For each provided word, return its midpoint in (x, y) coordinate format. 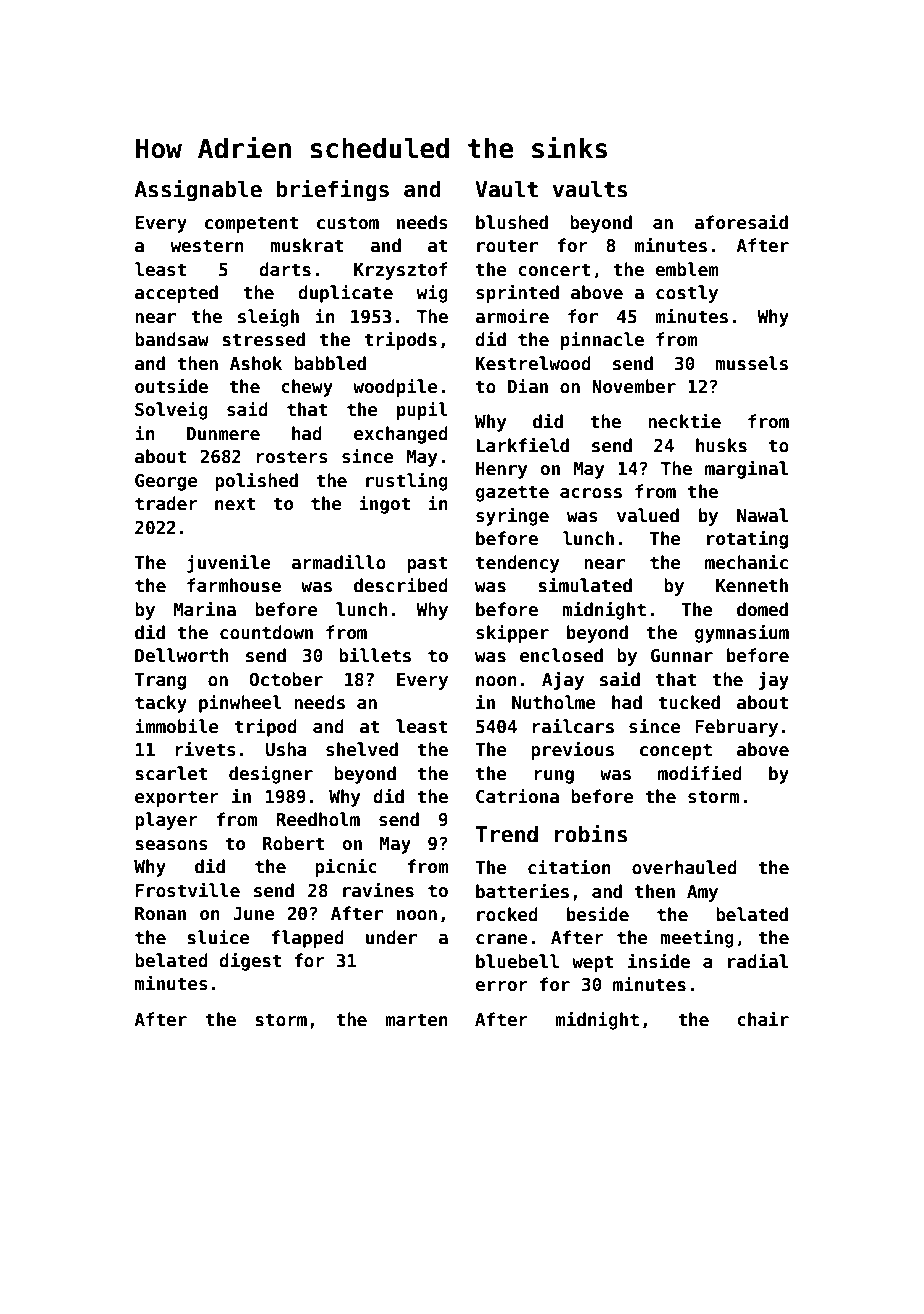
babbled (330, 363)
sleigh (268, 317)
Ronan (160, 914)
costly (687, 294)
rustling (407, 481)
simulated (585, 585)
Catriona (517, 796)
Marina (205, 609)
